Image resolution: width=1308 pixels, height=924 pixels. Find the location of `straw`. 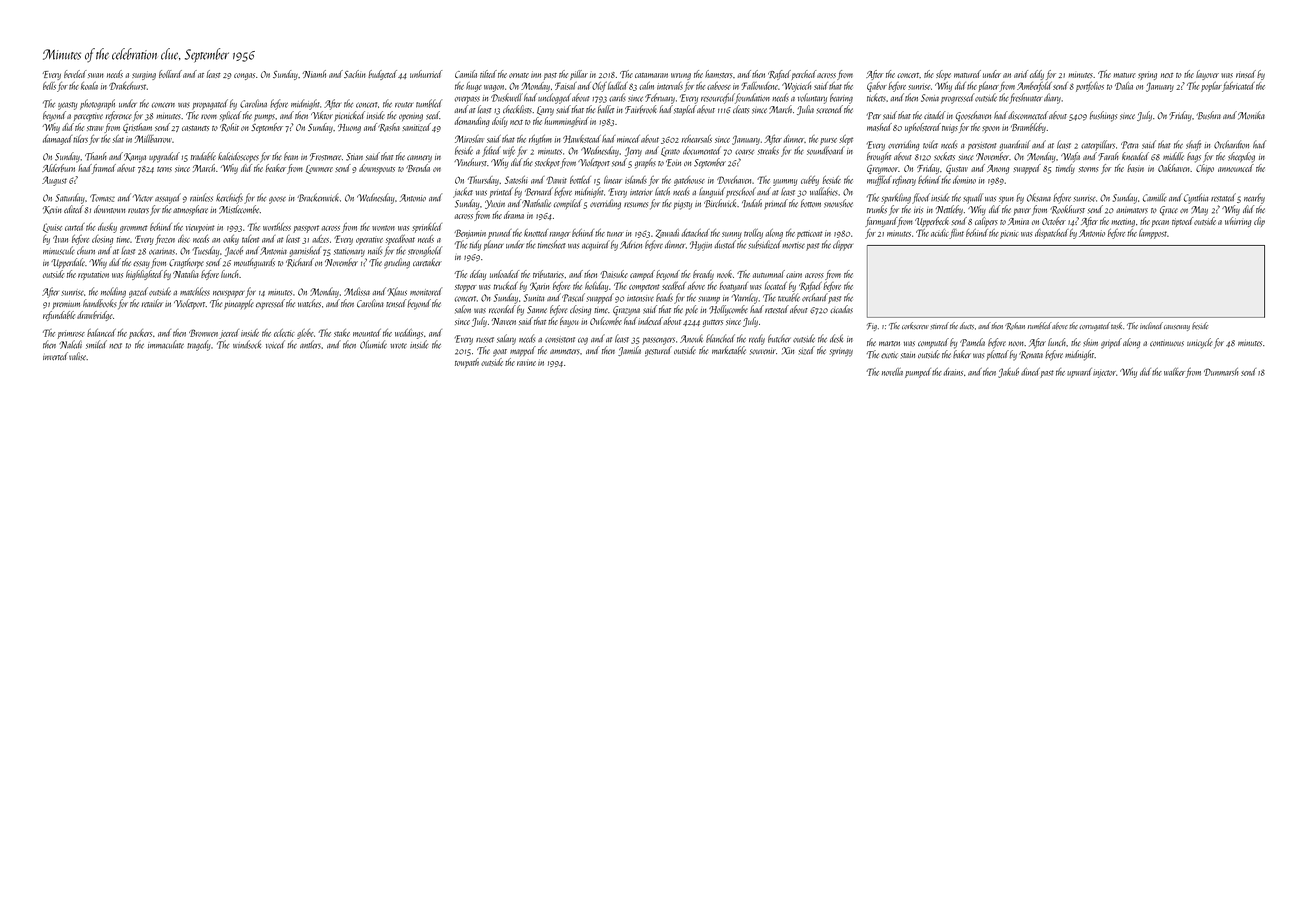

straw is located at coordinates (95, 128).
